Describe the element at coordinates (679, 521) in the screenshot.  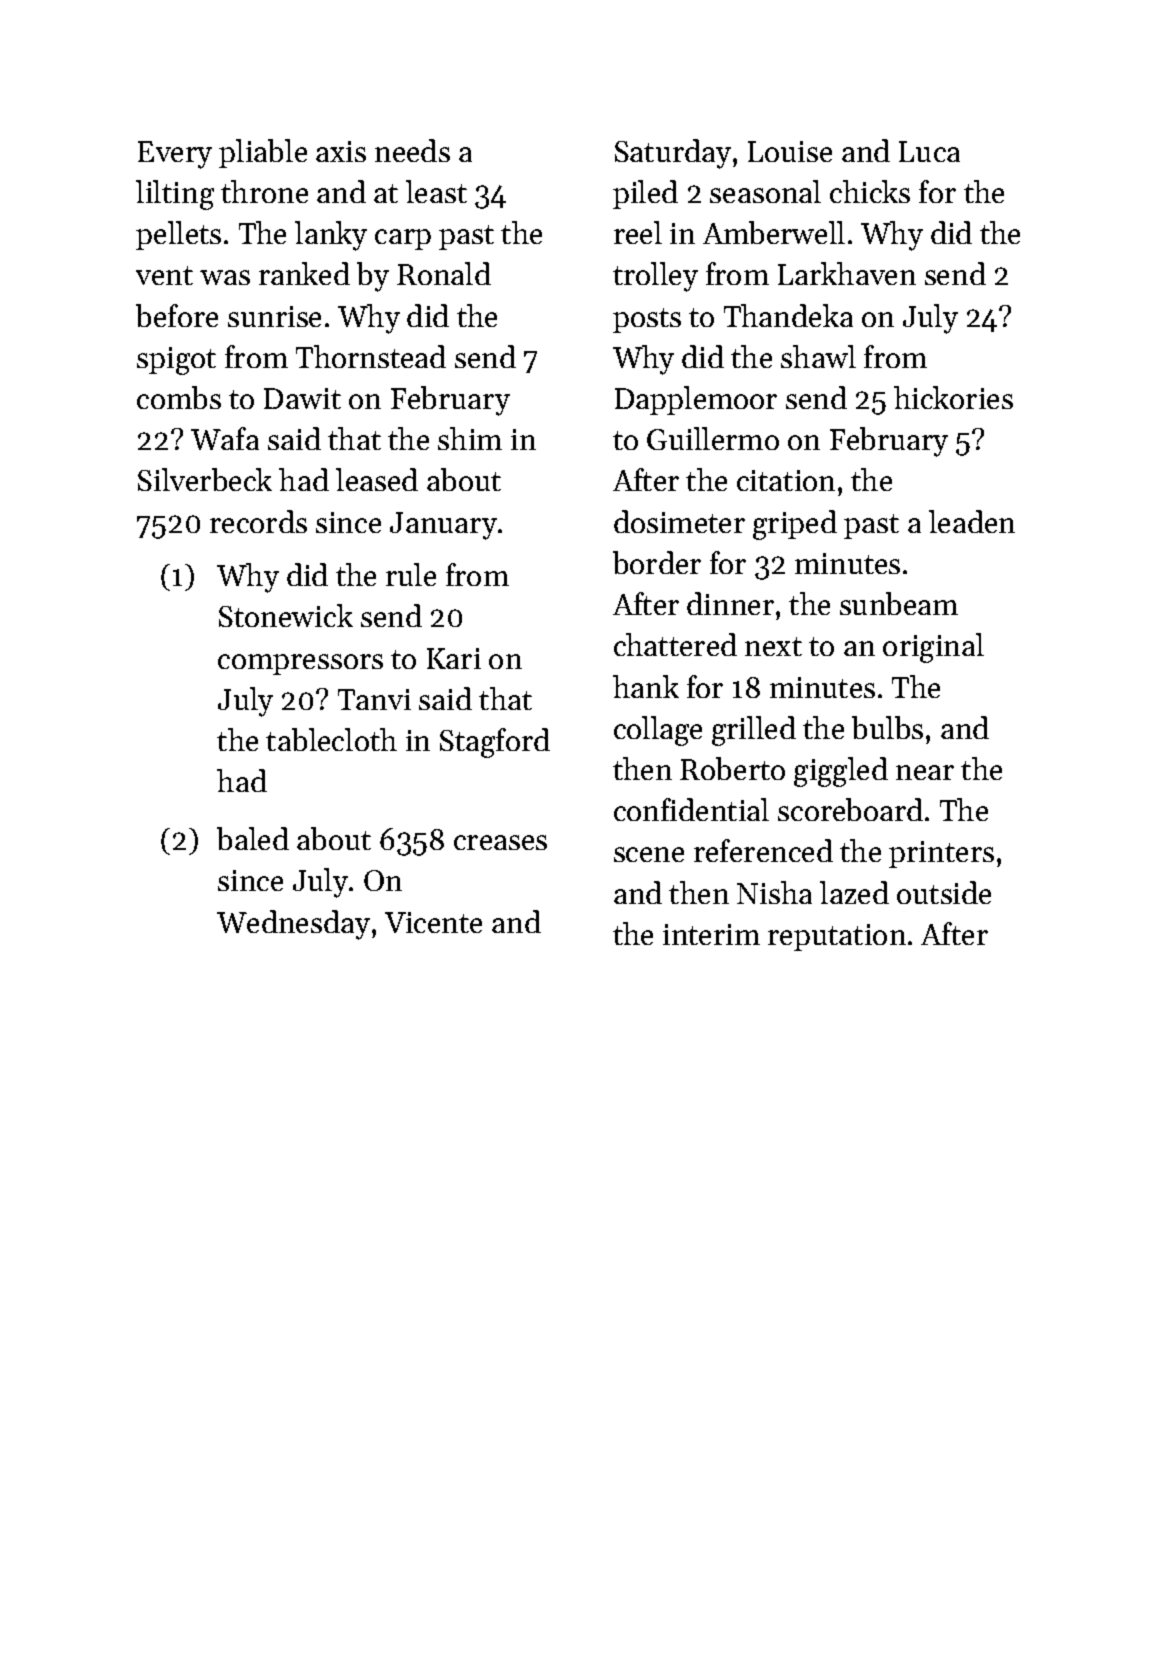
I see `dosimeter` at that location.
